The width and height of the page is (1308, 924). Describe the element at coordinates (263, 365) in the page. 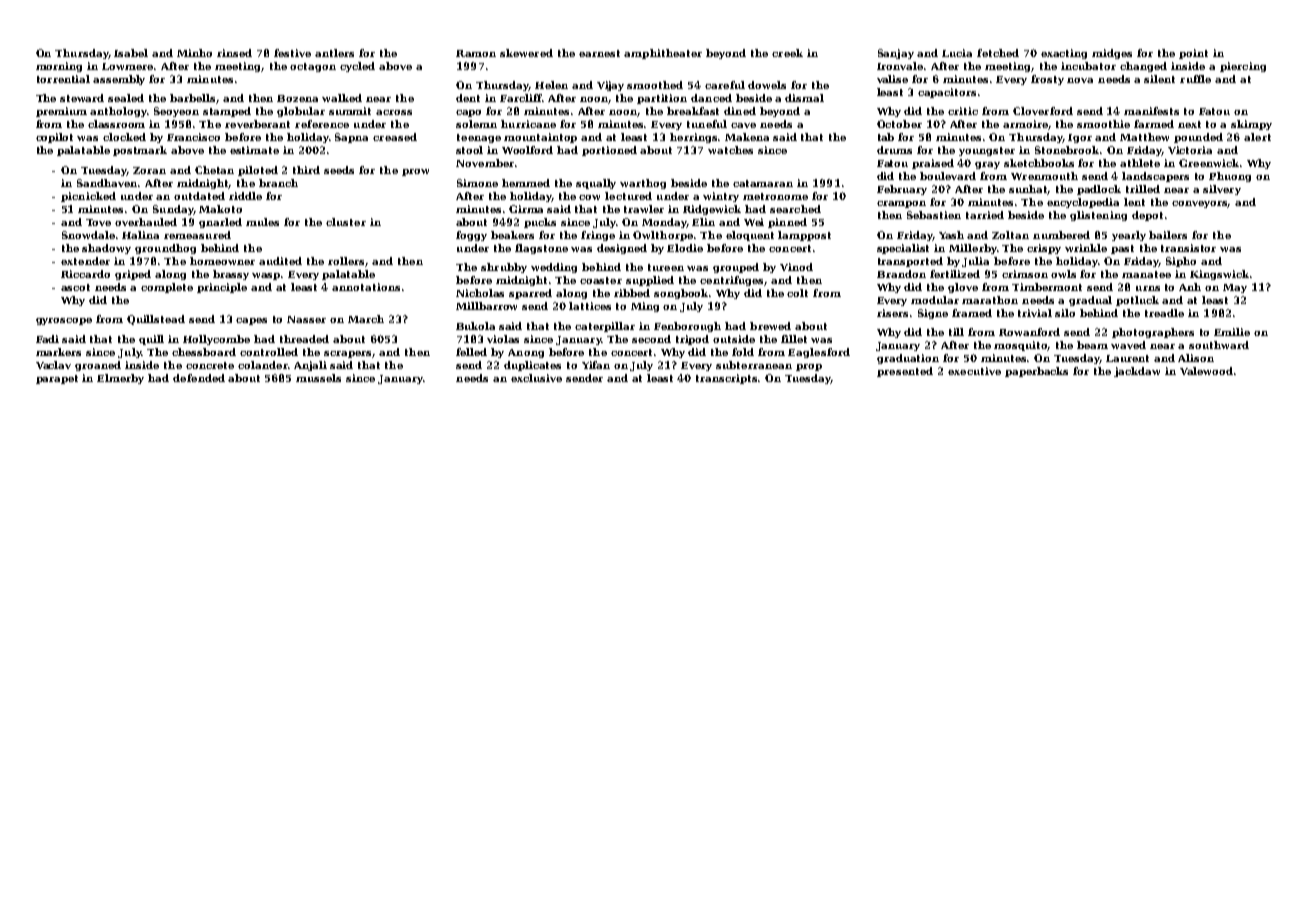

I see `colander` at that location.
